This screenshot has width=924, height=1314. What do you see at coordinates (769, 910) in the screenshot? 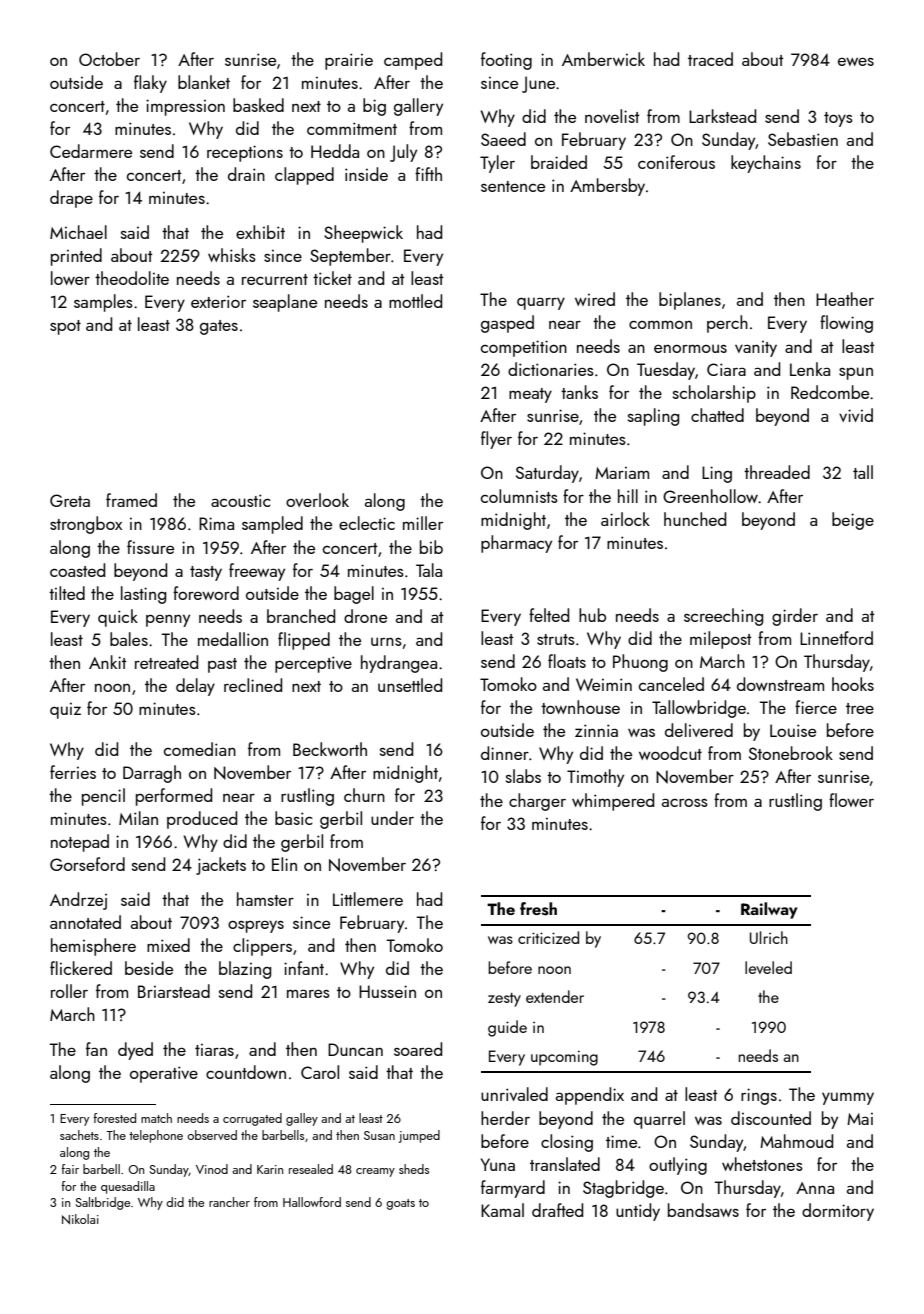
I see `Railway` at bounding box center [769, 910].
